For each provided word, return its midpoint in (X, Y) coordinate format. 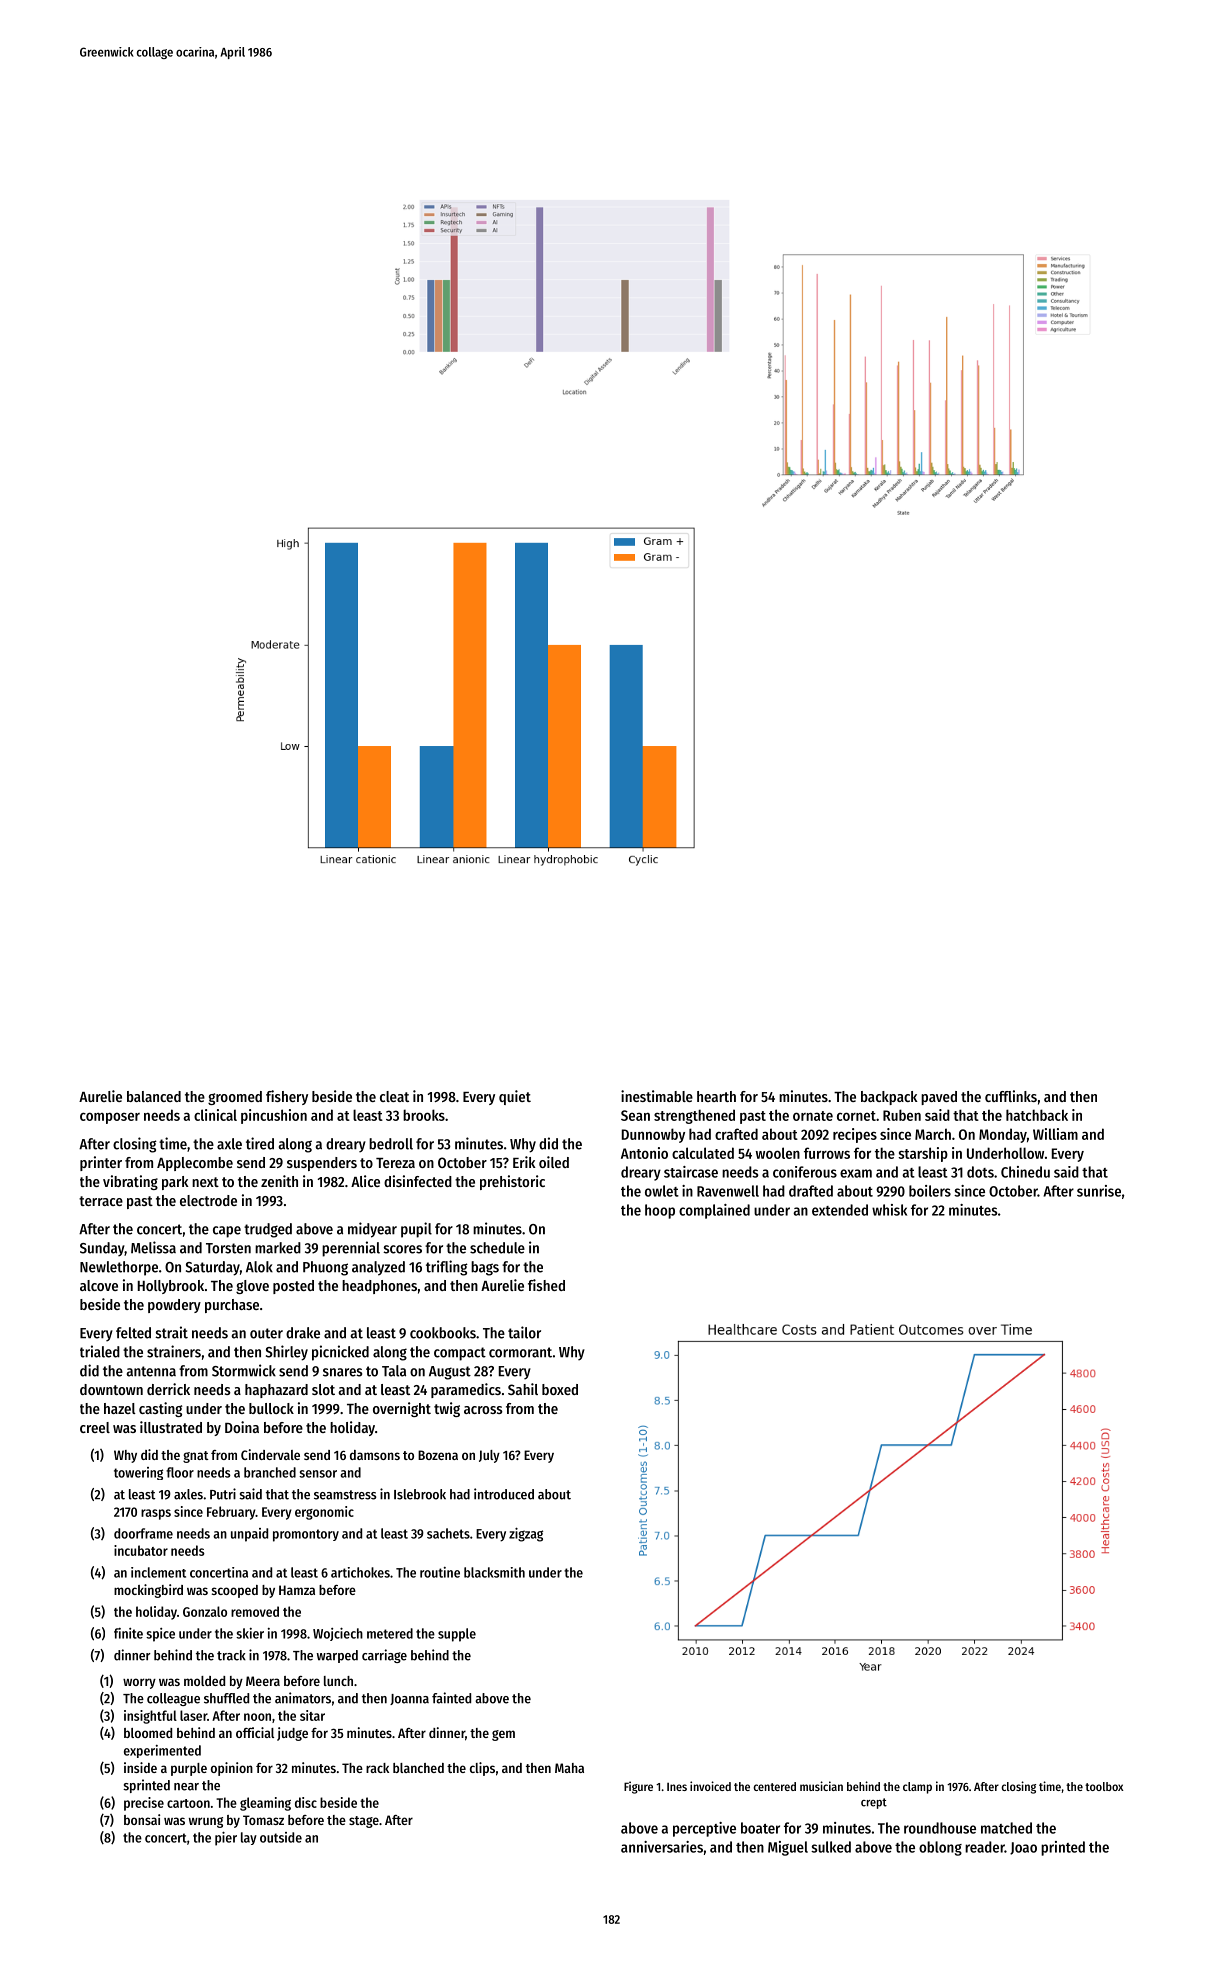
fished (546, 1285)
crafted (736, 1134)
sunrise (1099, 1191)
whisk (889, 1210)
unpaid (249, 1535)
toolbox (1104, 1786)
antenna (151, 1371)
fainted (451, 1698)
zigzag (526, 1534)
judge (292, 1734)
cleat (394, 1096)
